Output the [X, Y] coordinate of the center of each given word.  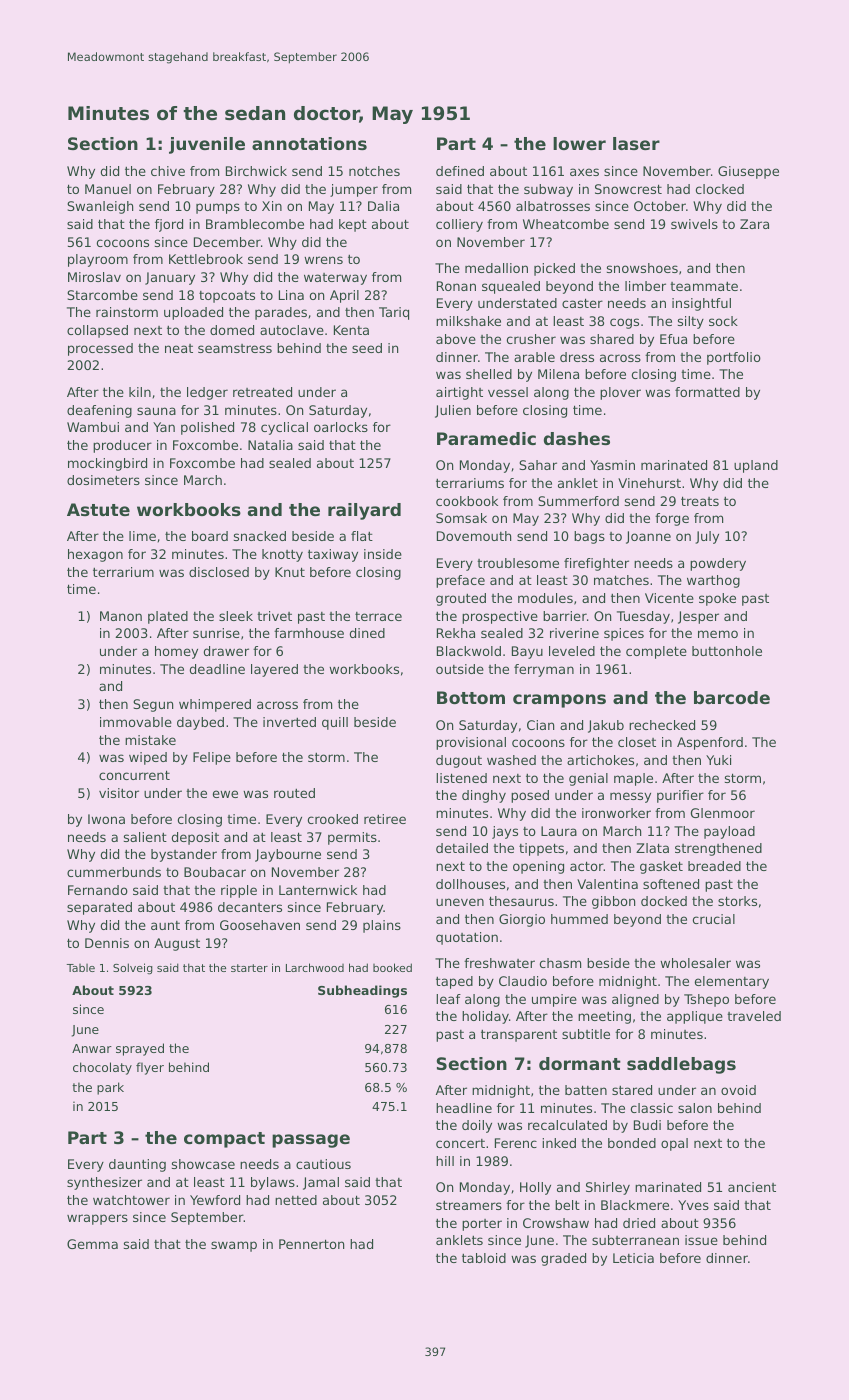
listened [461, 778]
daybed [200, 723]
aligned [635, 1000]
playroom [98, 260]
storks [737, 901]
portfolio [734, 358]
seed [367, 348]
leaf [448, 999]
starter [249, 968]
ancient [752, 1187]
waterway [335, 279]
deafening [99, 411]
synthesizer [104, 1183]
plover [620, 393]
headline [464, 1108]
